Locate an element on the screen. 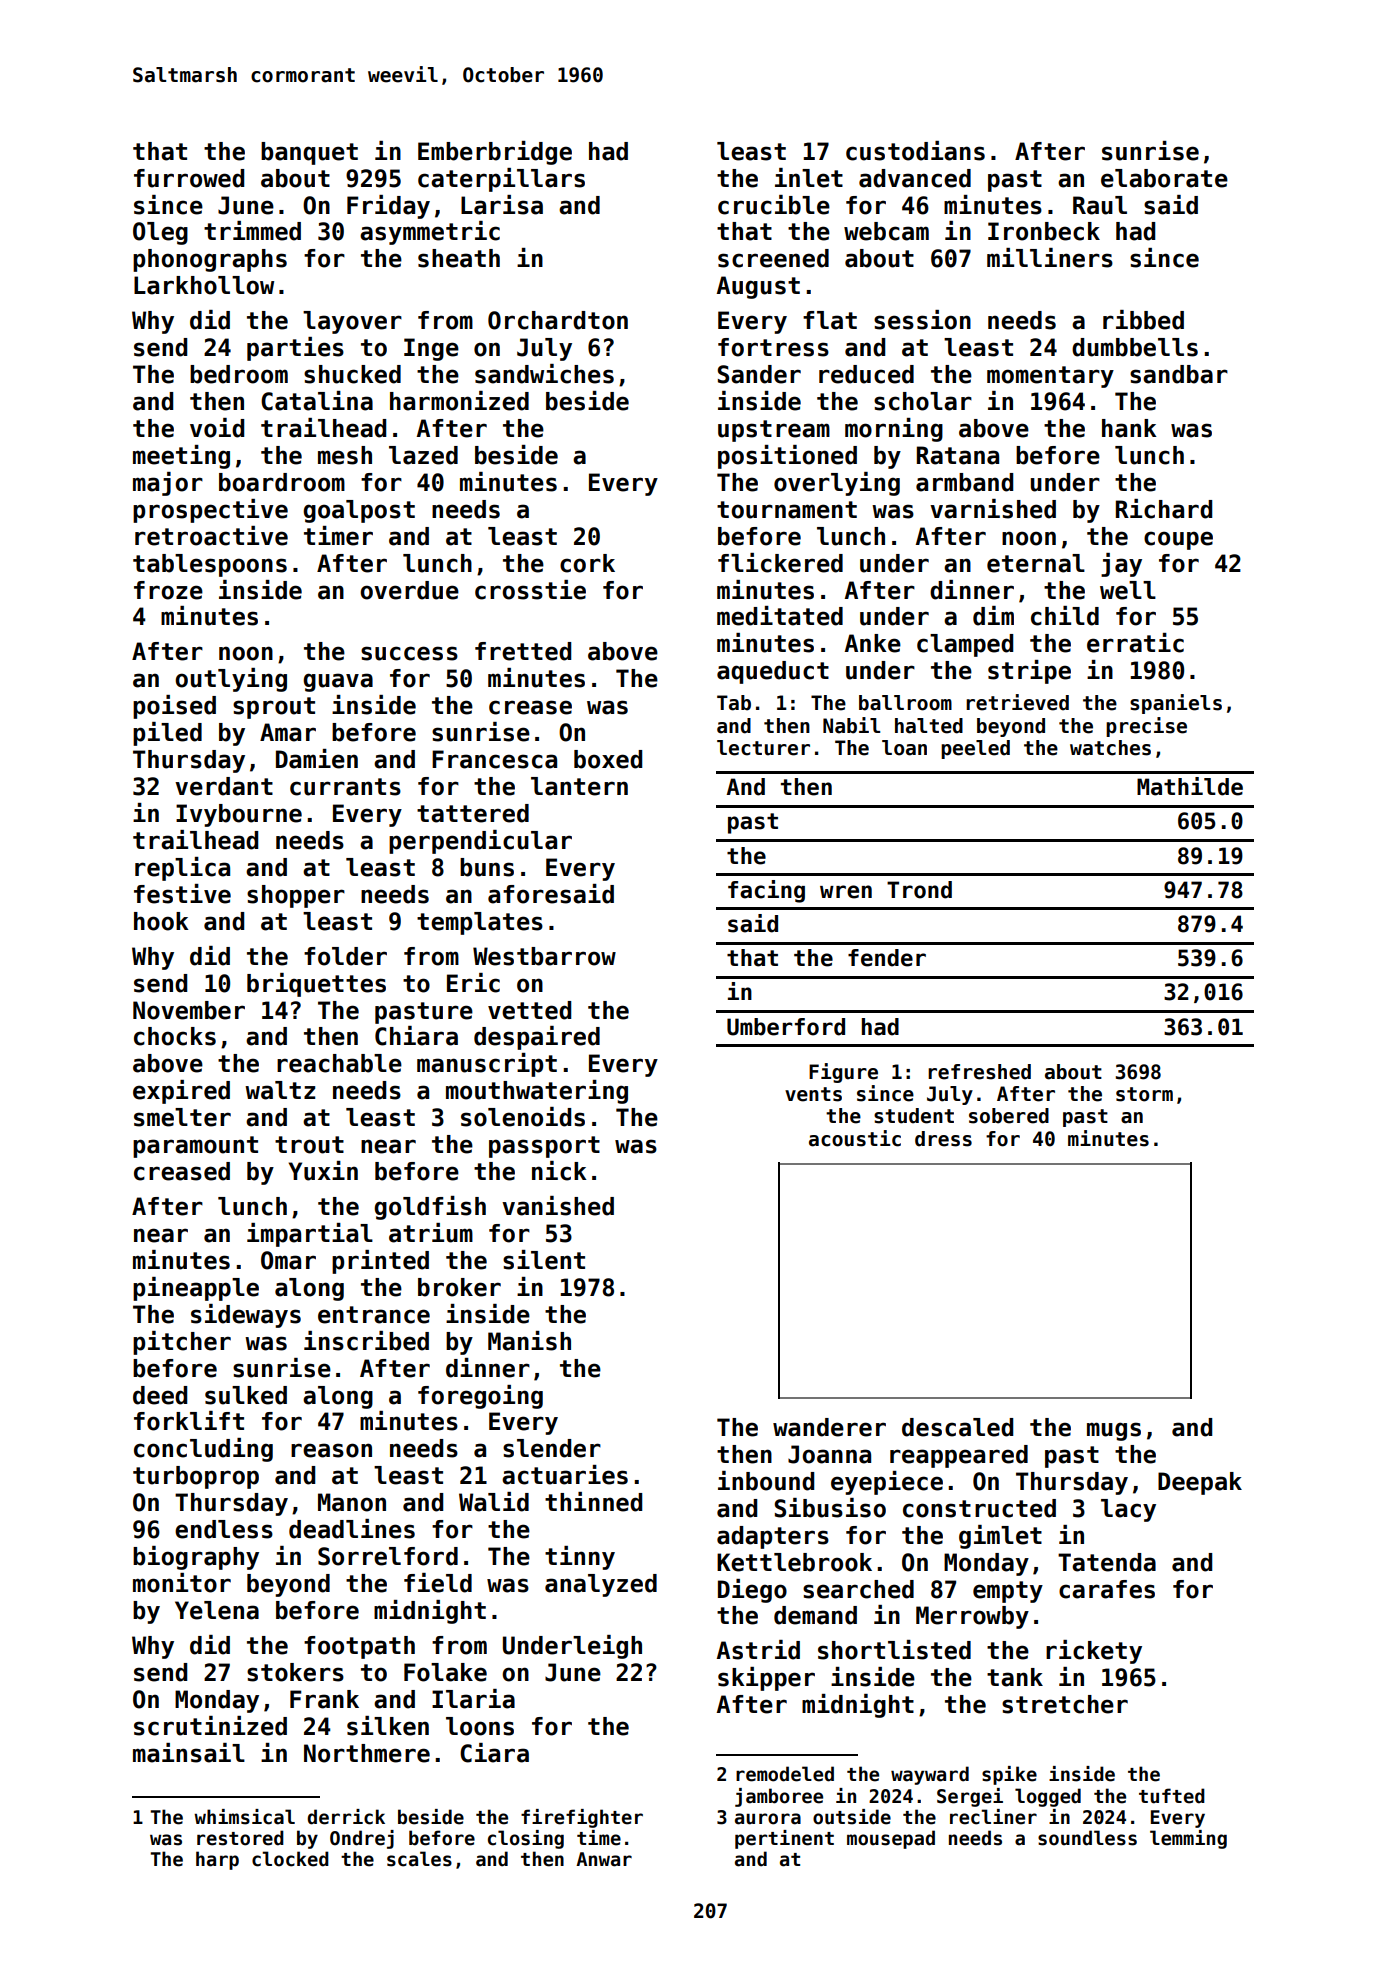 Image resolution: width=1386 pixels, height=1969 pixels. elaborate is located at coordinates (1164, 178).
